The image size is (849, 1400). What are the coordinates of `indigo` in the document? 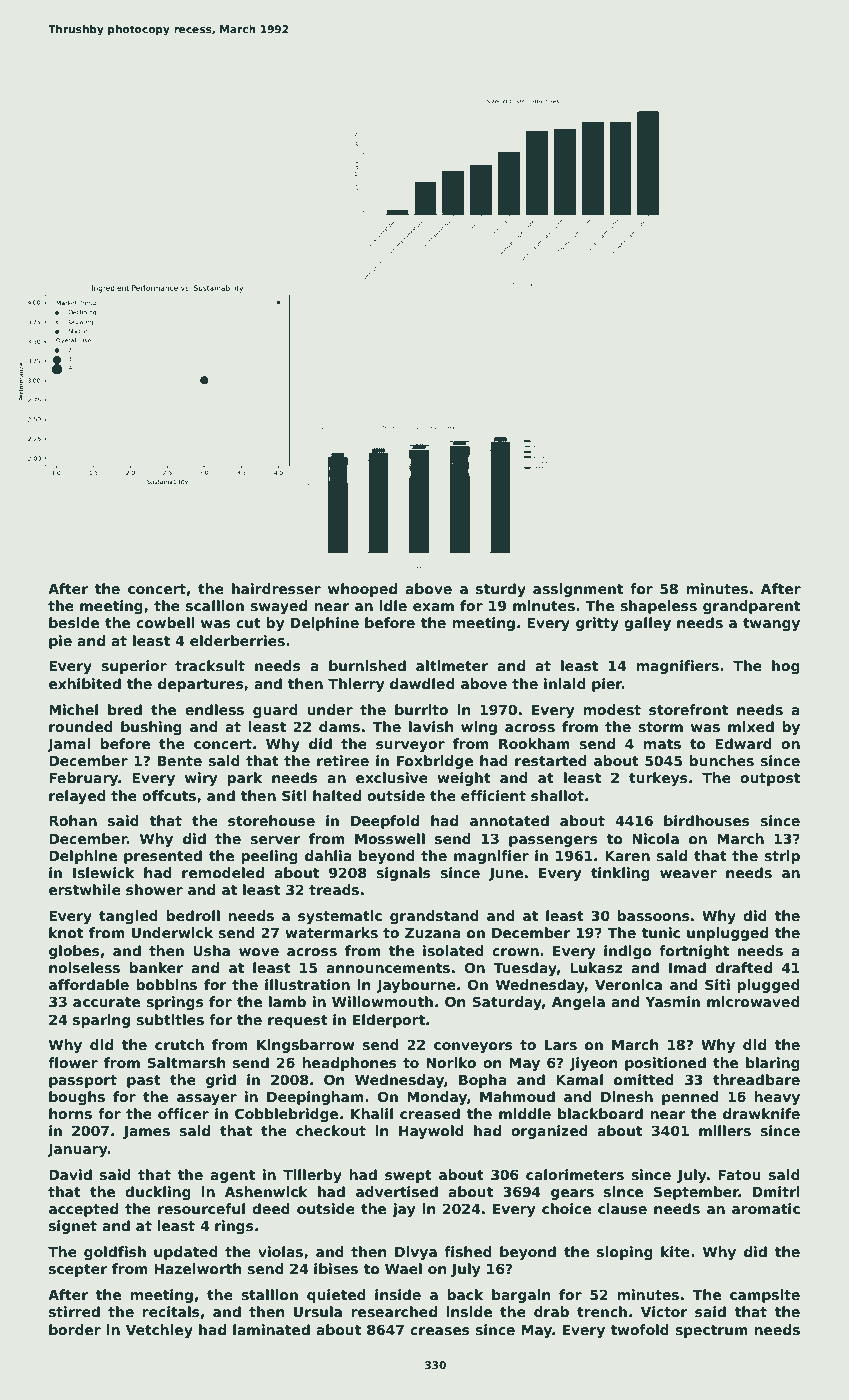 It's located at (628, 952).
